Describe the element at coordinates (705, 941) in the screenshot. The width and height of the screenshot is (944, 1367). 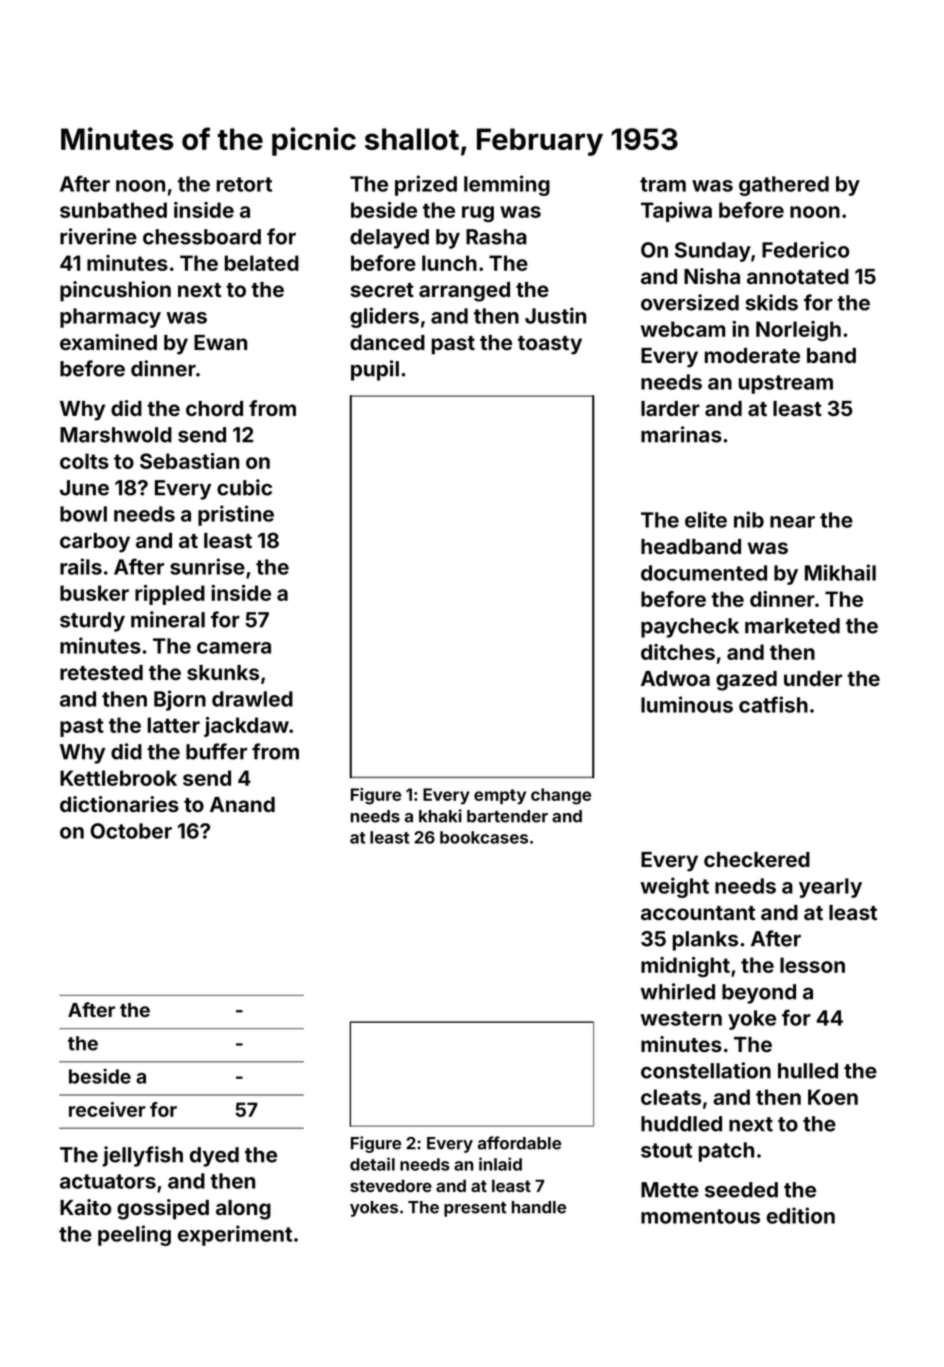
I see `planks` at that location.
